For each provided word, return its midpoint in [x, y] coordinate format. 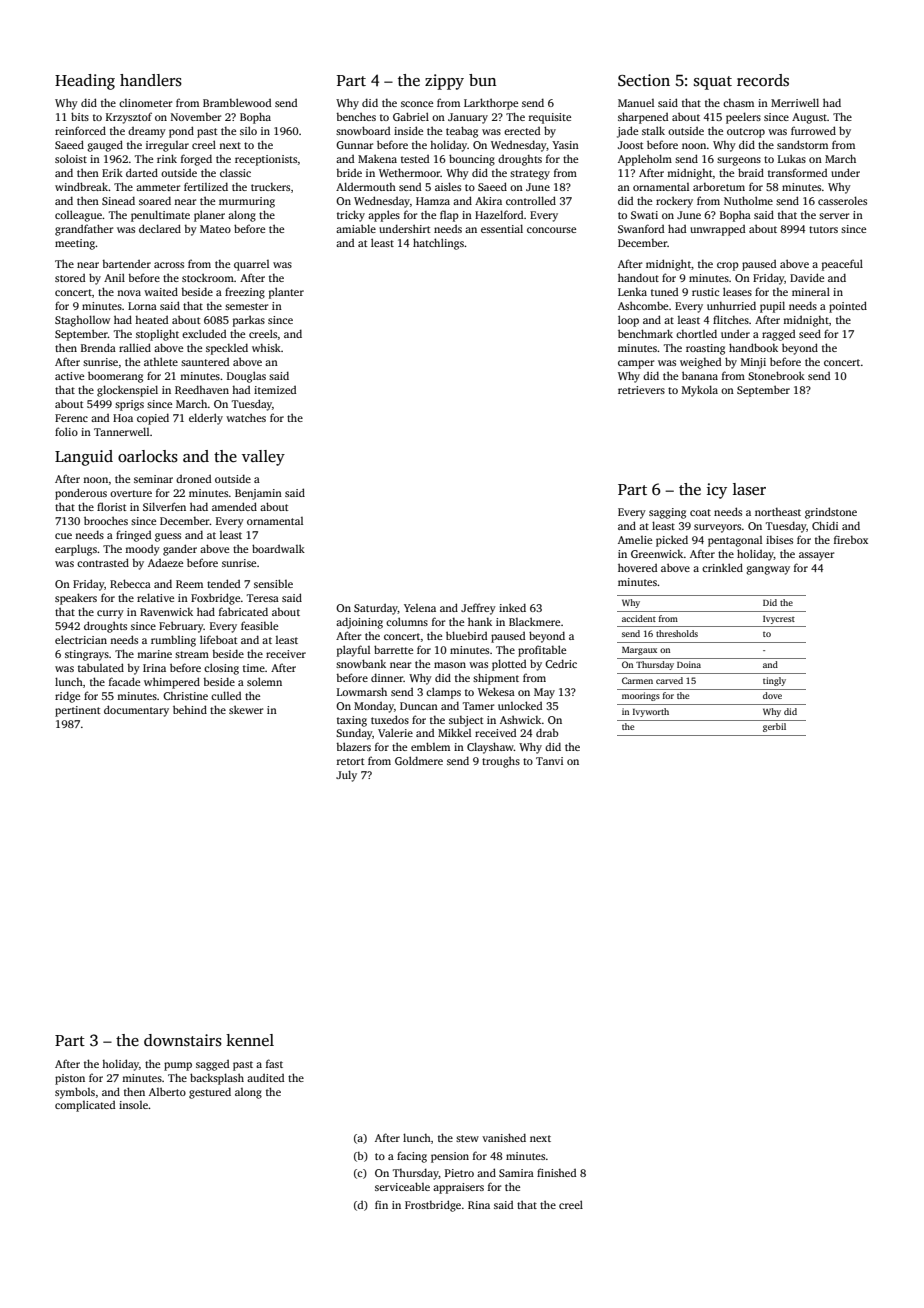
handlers [151, 80]
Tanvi [549, 761]
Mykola [700, 391]
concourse [551, 230]
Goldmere [419, 760]
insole [133, 1105]
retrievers [641, 390]
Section [644, 80]
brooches [106, 520]
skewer [246, 709]
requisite [550, 118]
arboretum [719, 187]
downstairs [183, 1040]
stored [70, 278]
